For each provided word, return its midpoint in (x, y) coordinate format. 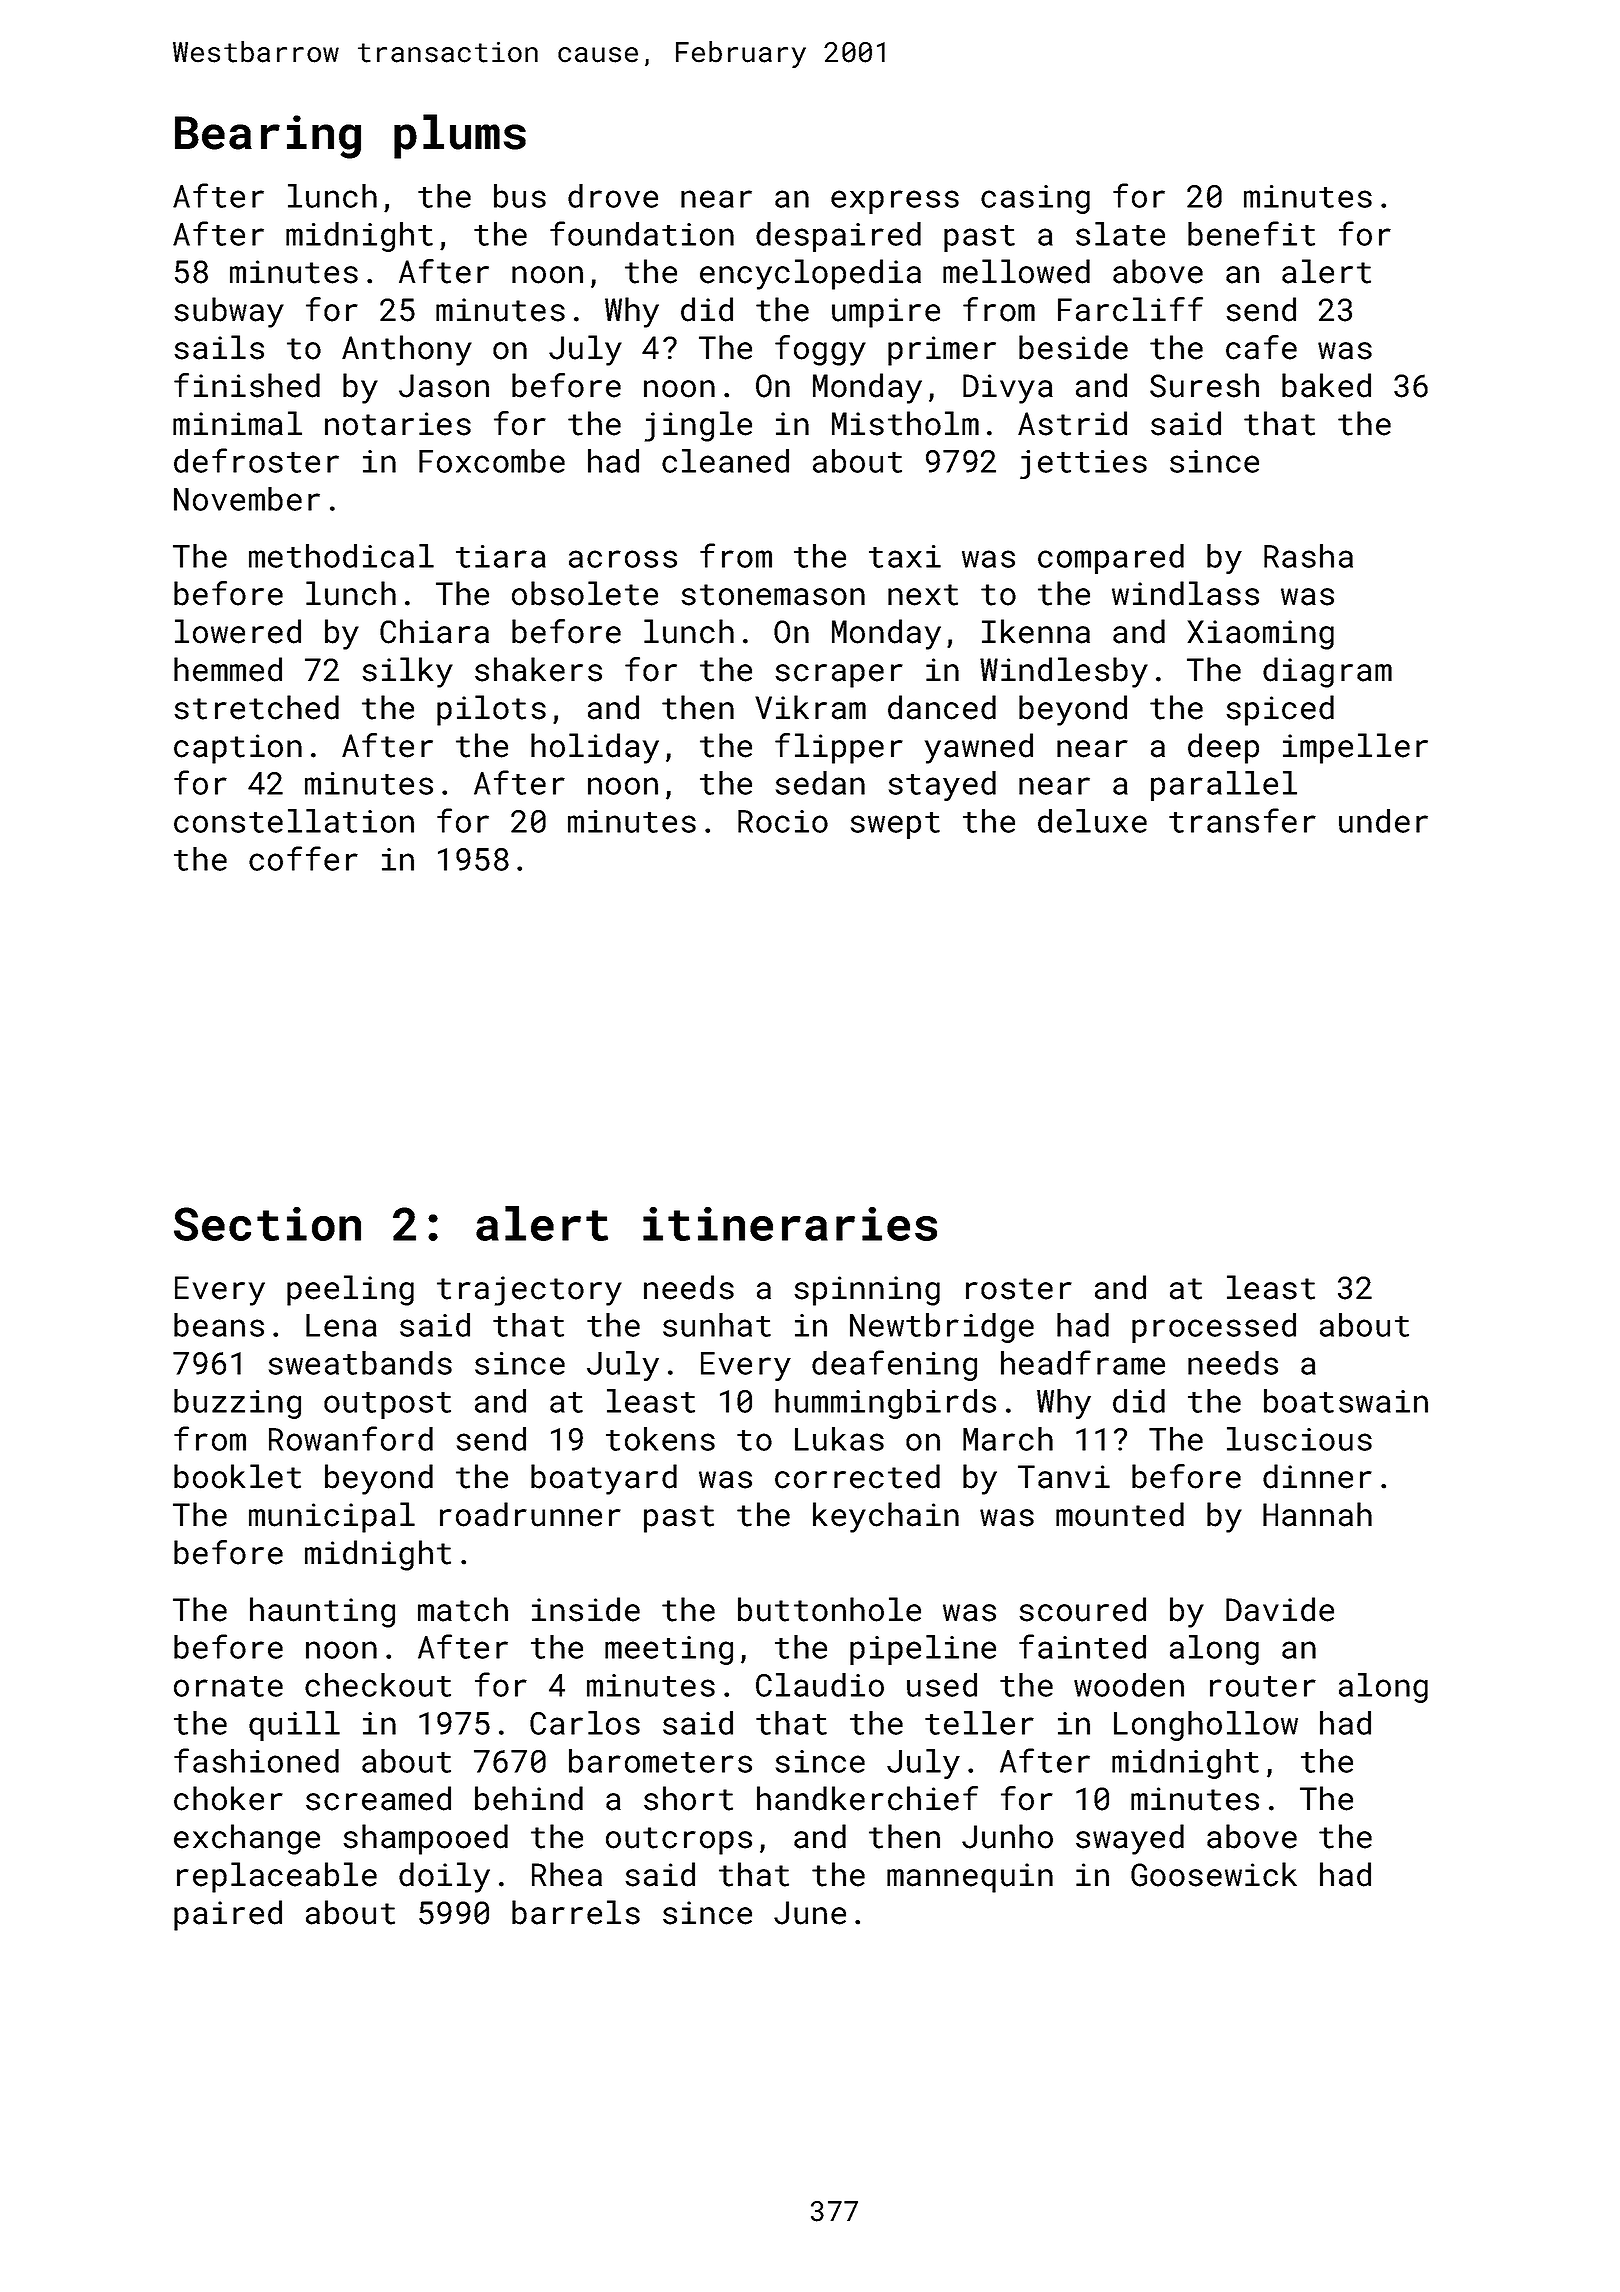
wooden (1129, 1685)
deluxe (1092, 821)
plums (460, 136)
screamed (378, 1798)
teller (979, 1723)
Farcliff (1130, 309)
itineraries (790, 1224)
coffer (303, 858)
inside (586, 1609)
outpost (387, 1405)
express (895, 202)
